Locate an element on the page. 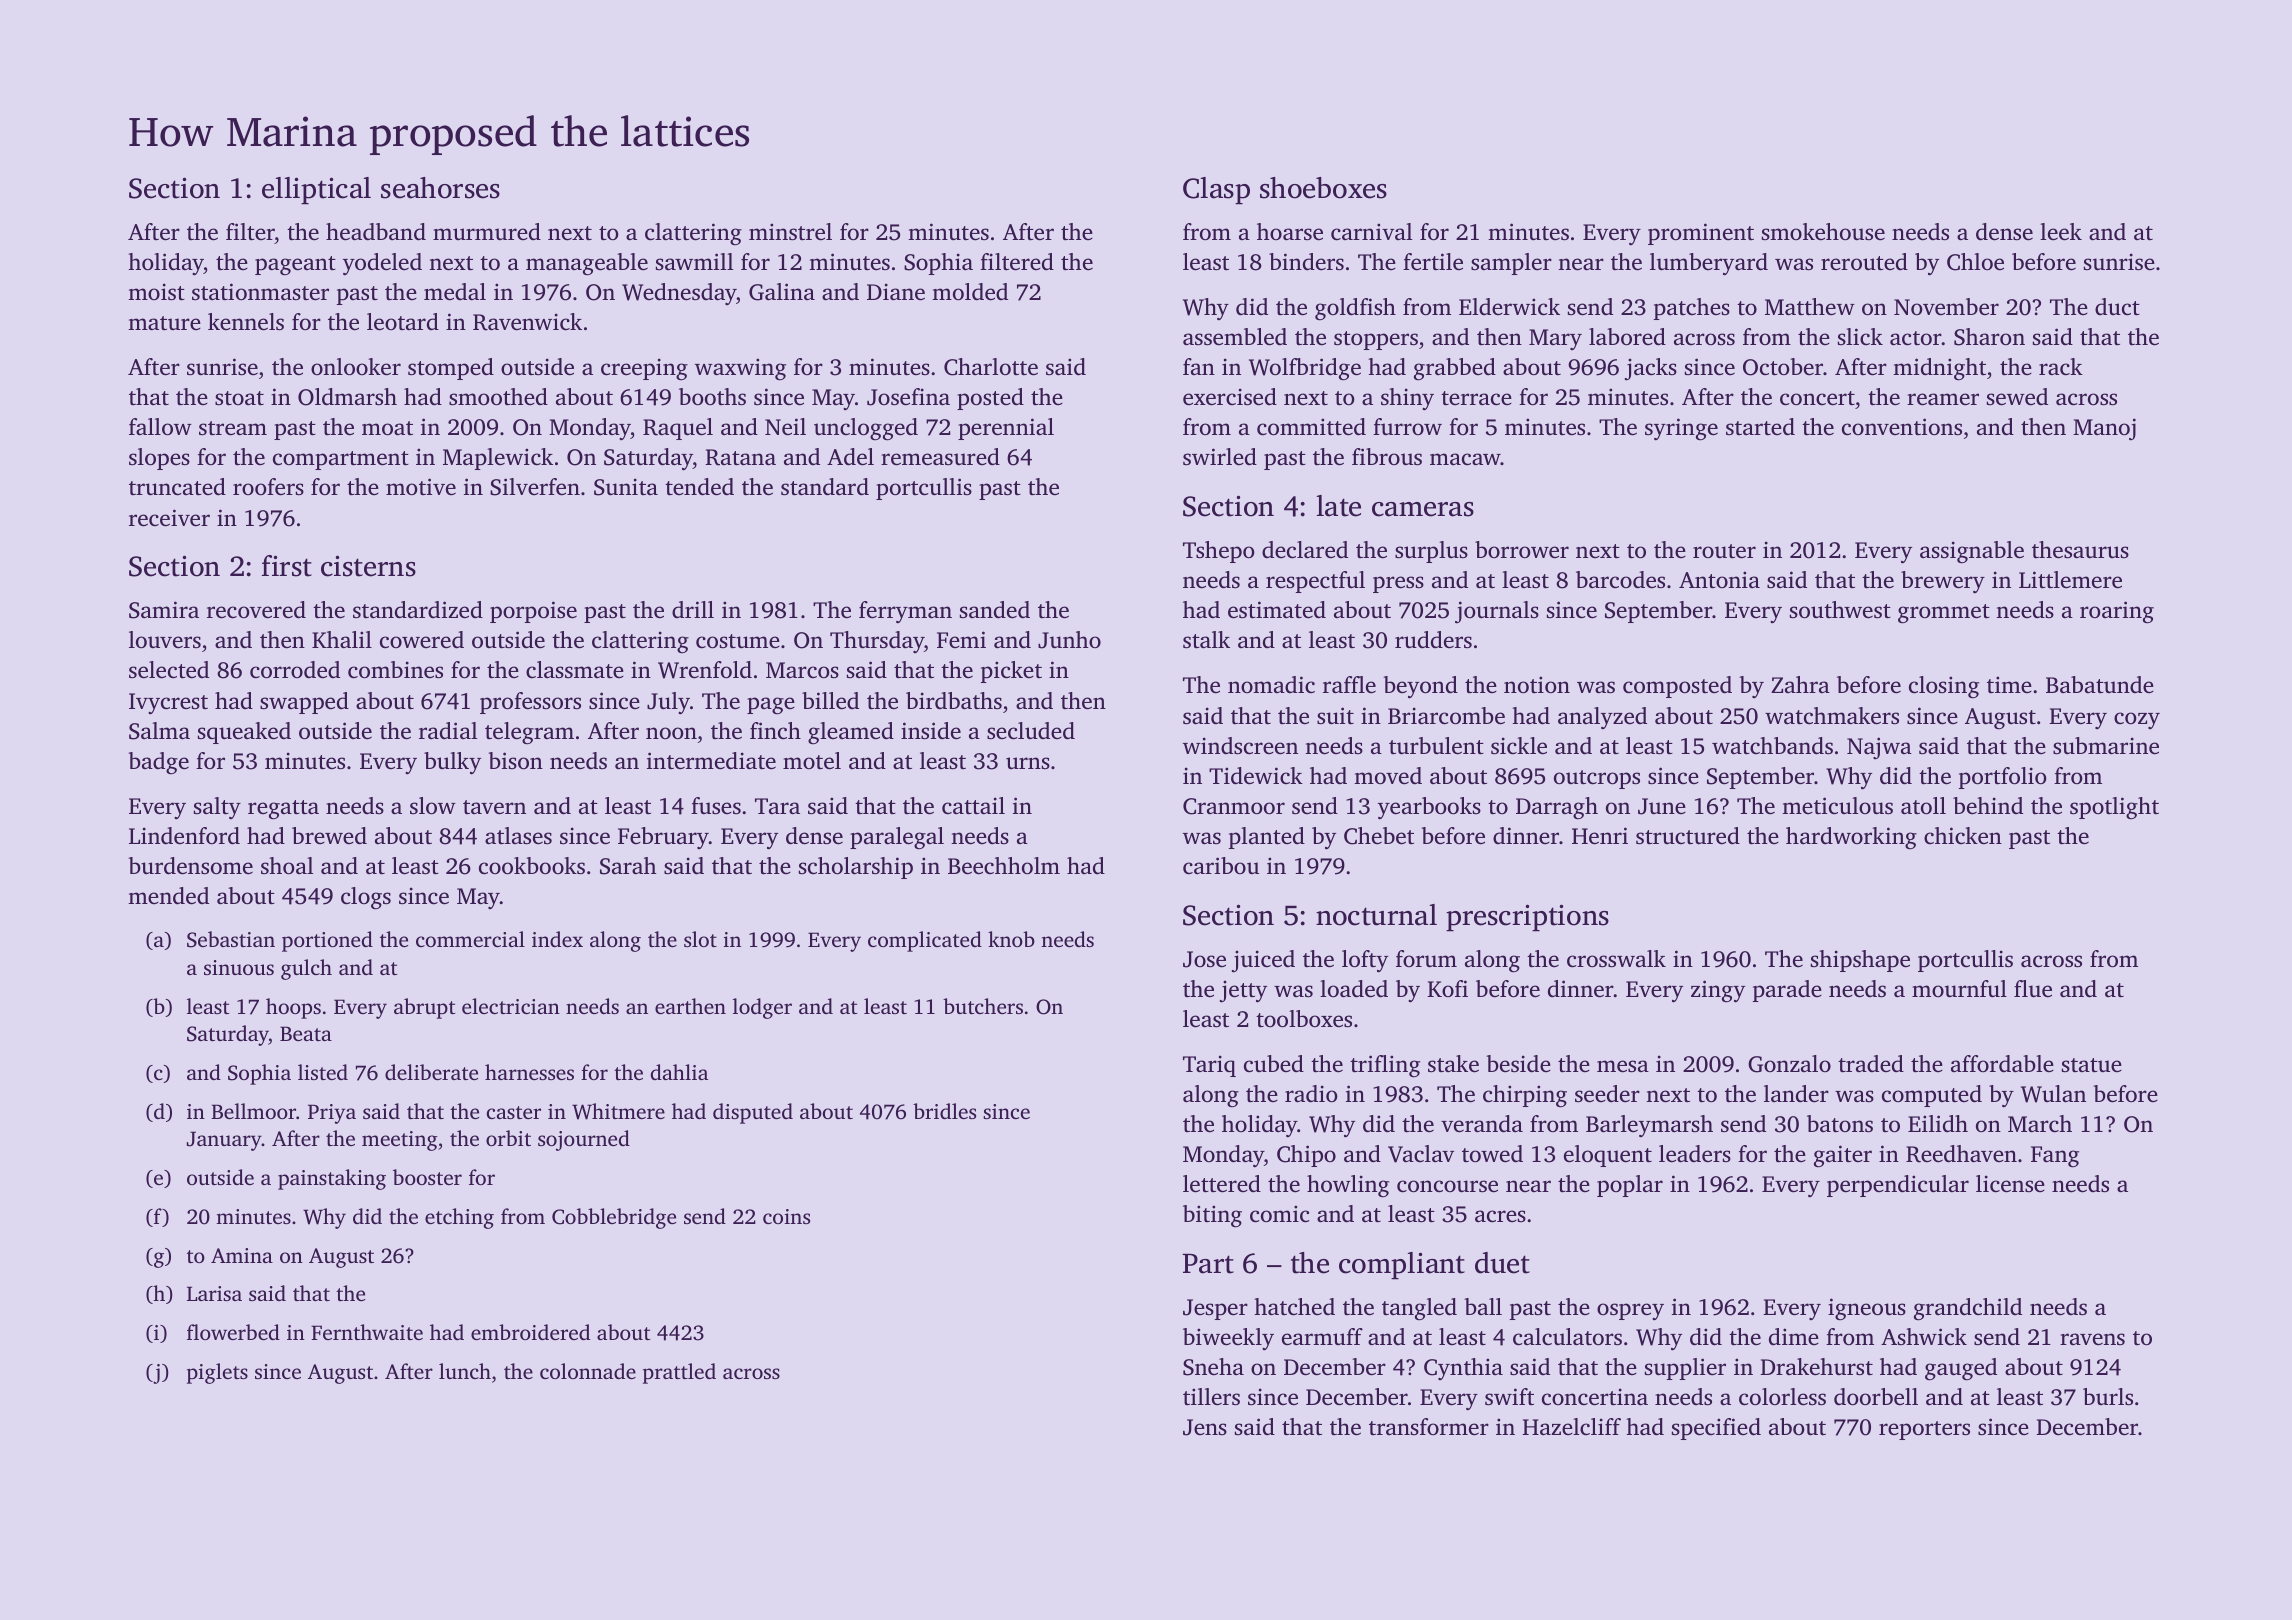  bison is located at coordinates (515, 761).
